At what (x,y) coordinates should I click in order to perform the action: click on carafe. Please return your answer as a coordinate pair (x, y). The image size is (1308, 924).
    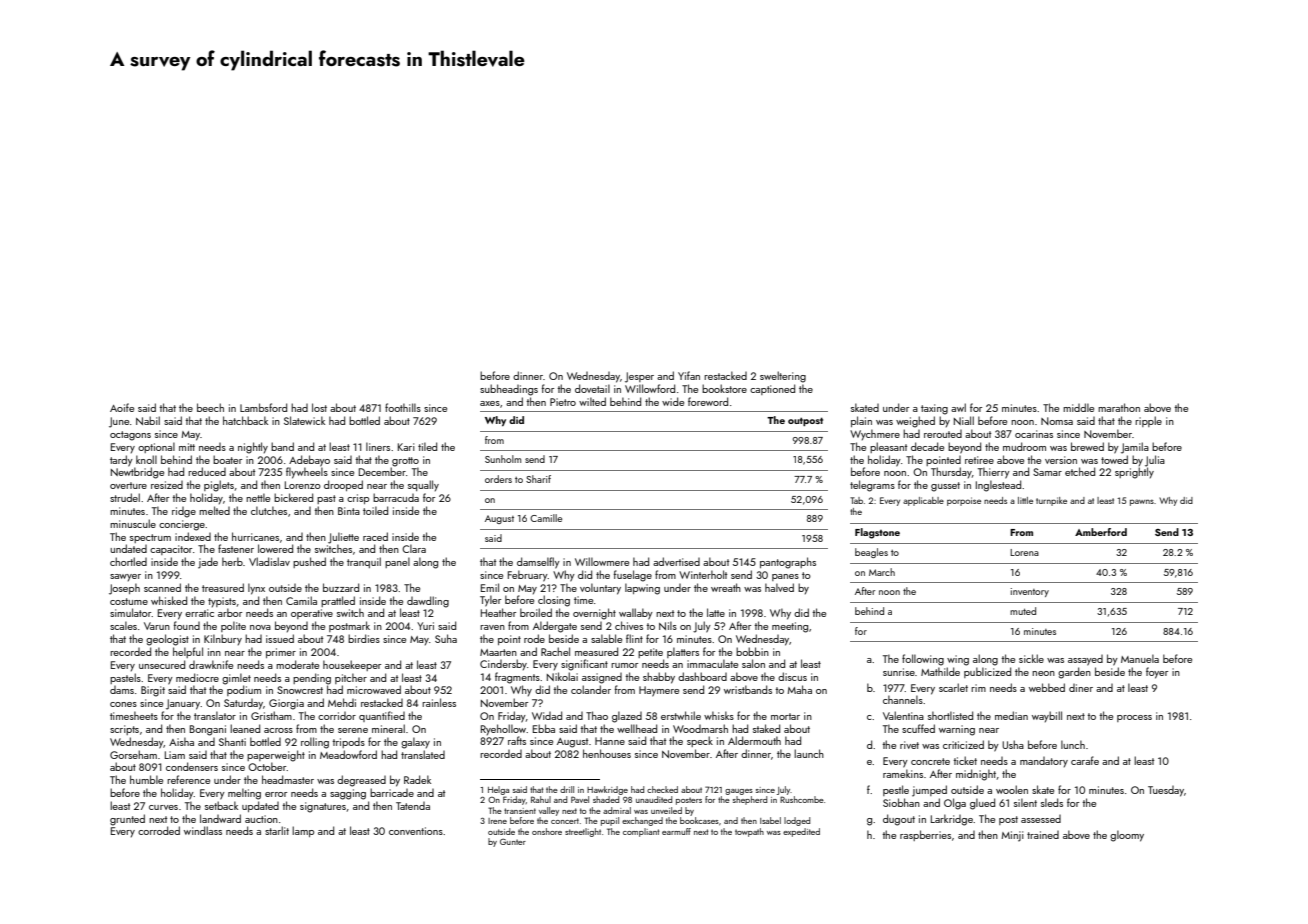
    Looking at the image, I should click on (1085, 760).
